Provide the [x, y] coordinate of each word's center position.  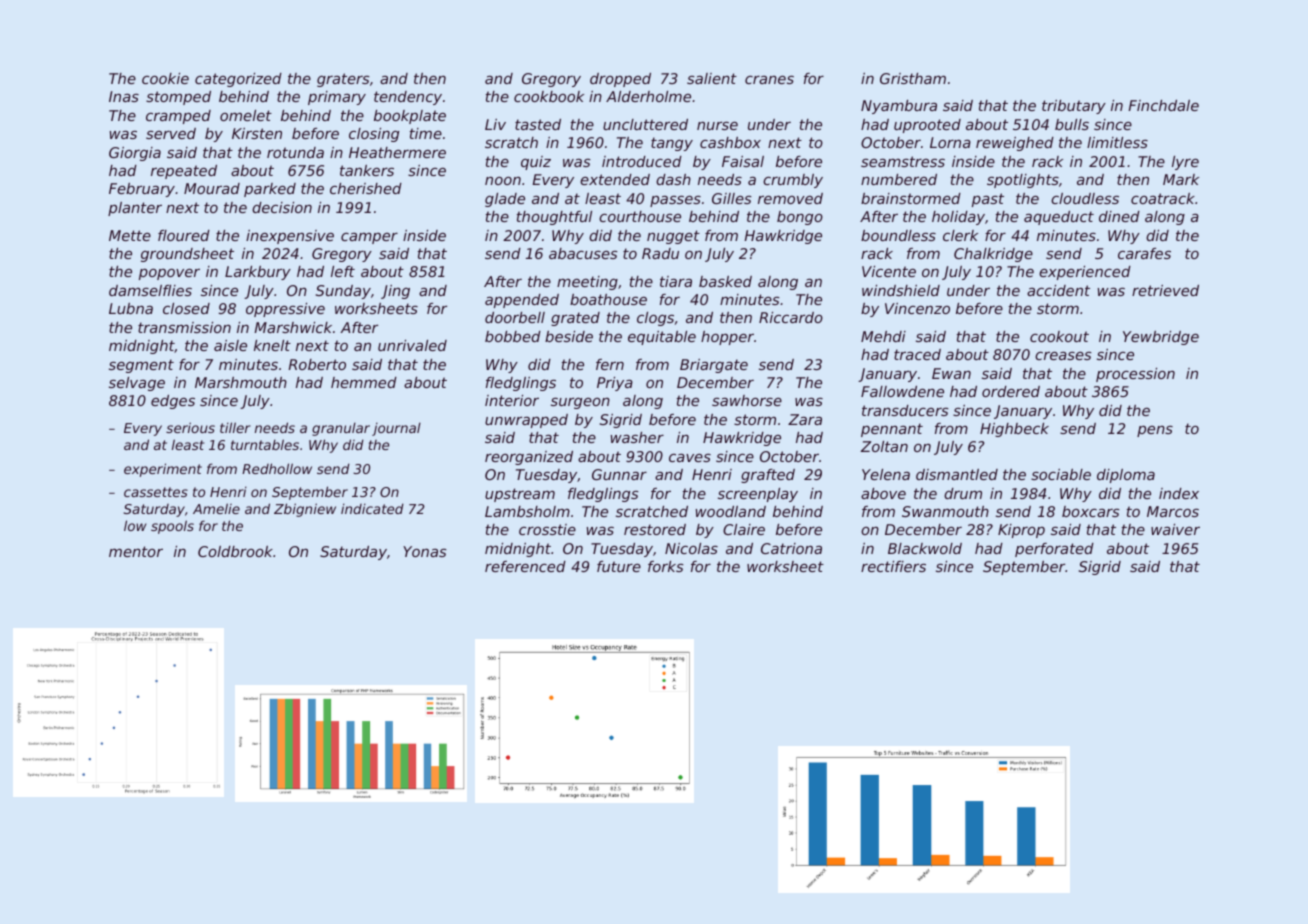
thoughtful [554, 218]
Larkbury [258, 273]
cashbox [730, 142]
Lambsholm [527, 511]
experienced [1085, 273]
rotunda [295, 152]
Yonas [425, 551]
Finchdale [1163, 105]
